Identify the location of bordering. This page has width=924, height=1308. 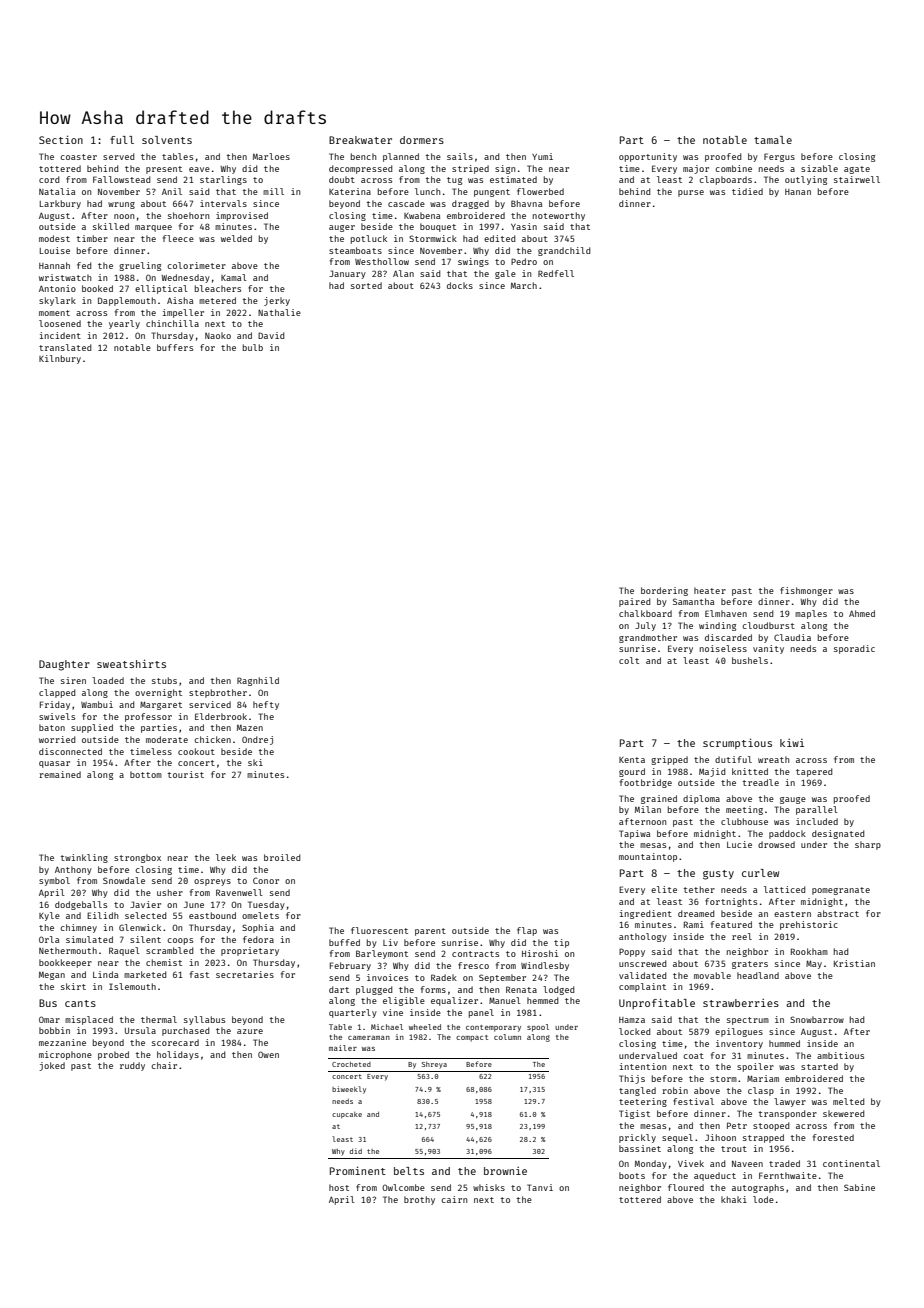
(664, 591).
